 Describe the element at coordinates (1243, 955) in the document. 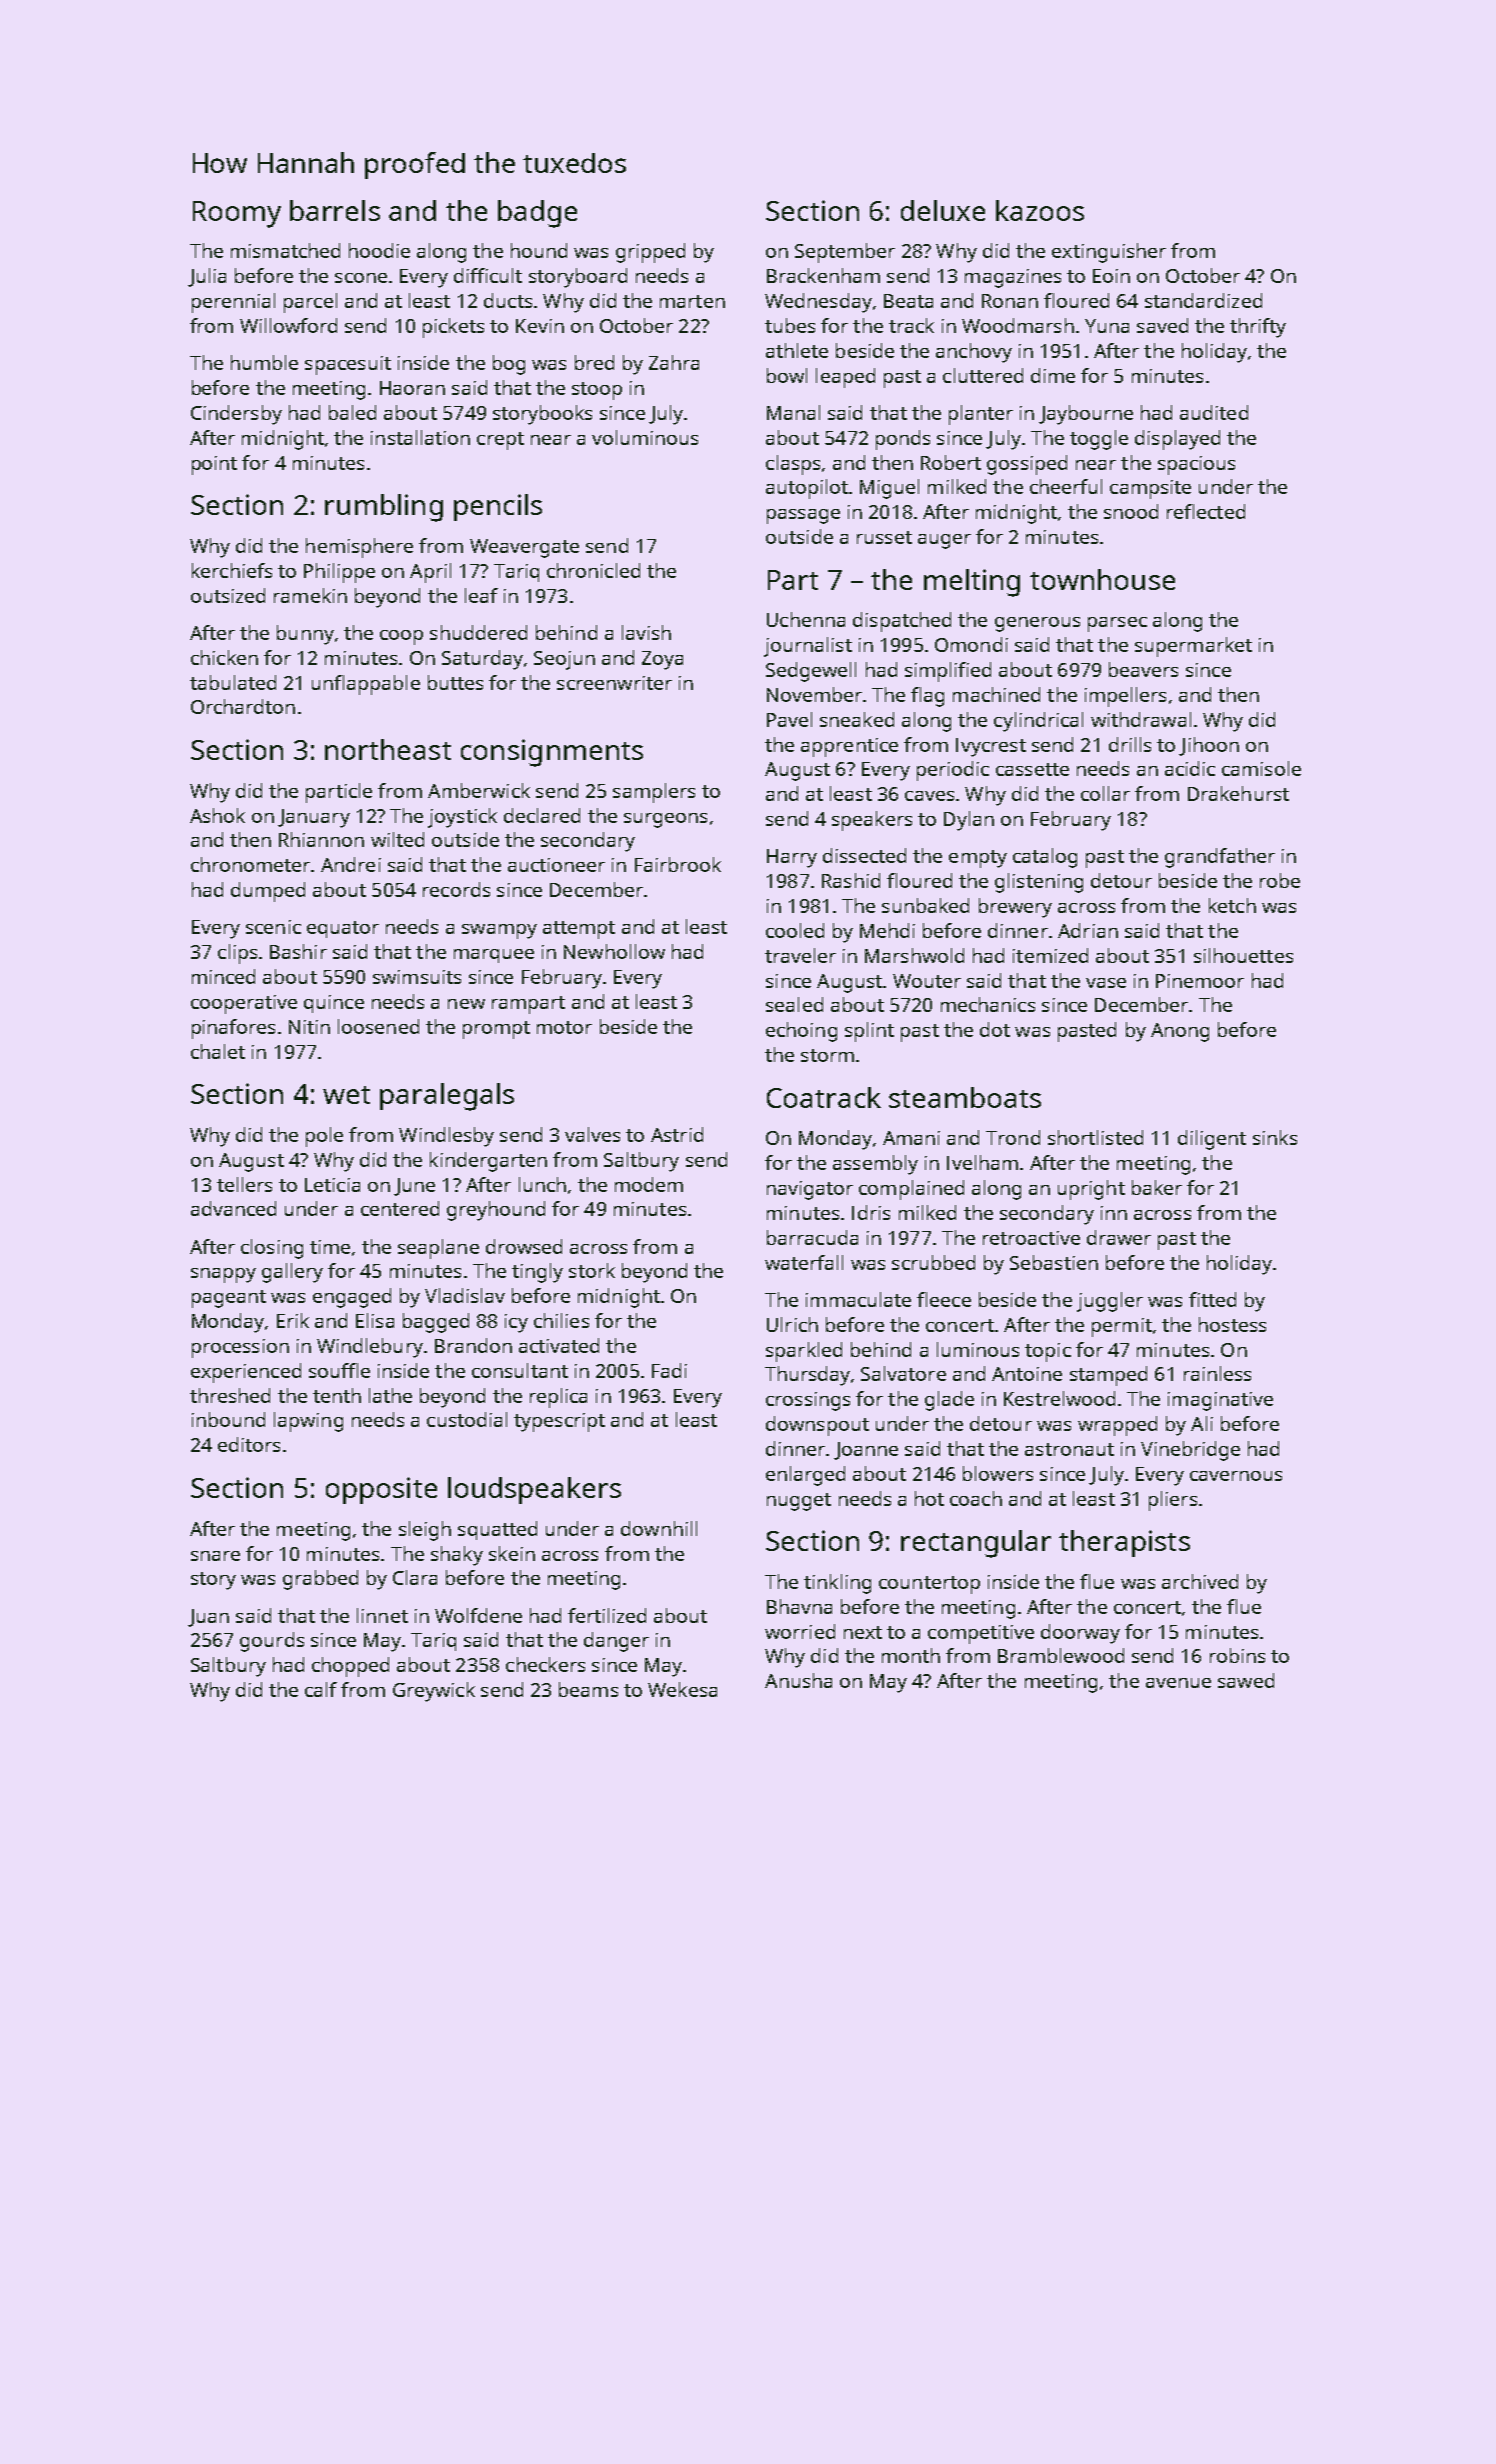

I see `silhouettes` at that location.
